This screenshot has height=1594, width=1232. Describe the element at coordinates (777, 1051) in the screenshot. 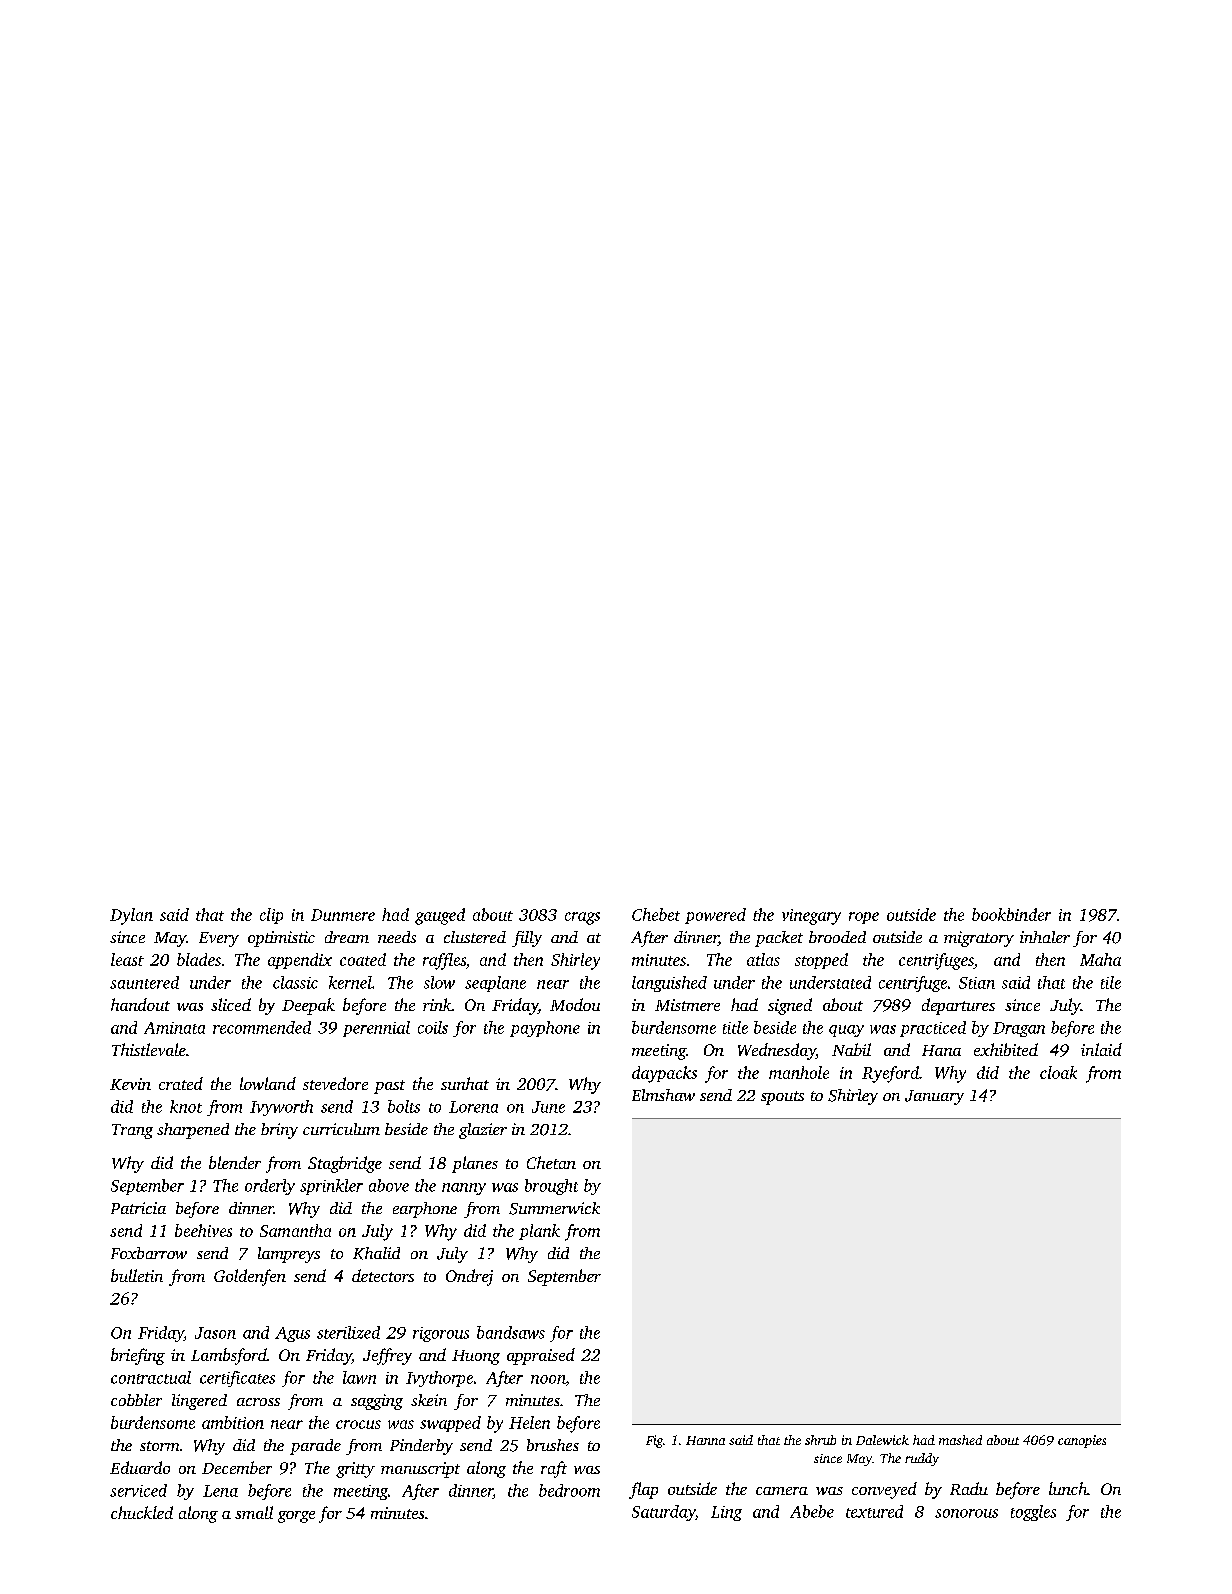

I see `Wednesday` at that location.
